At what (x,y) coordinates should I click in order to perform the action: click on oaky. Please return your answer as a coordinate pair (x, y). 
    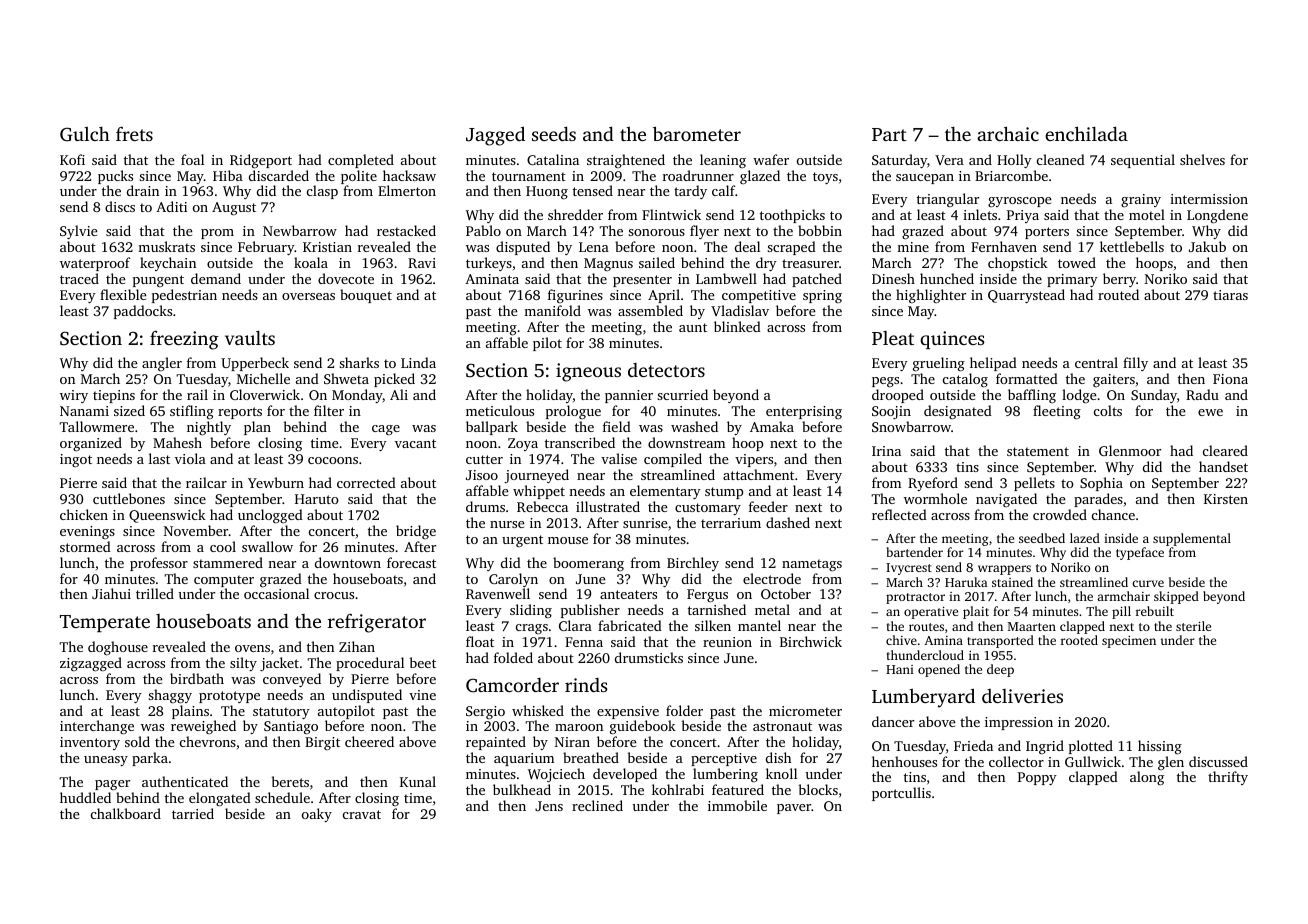
    Looking at the image, I should click on (317, 815).
